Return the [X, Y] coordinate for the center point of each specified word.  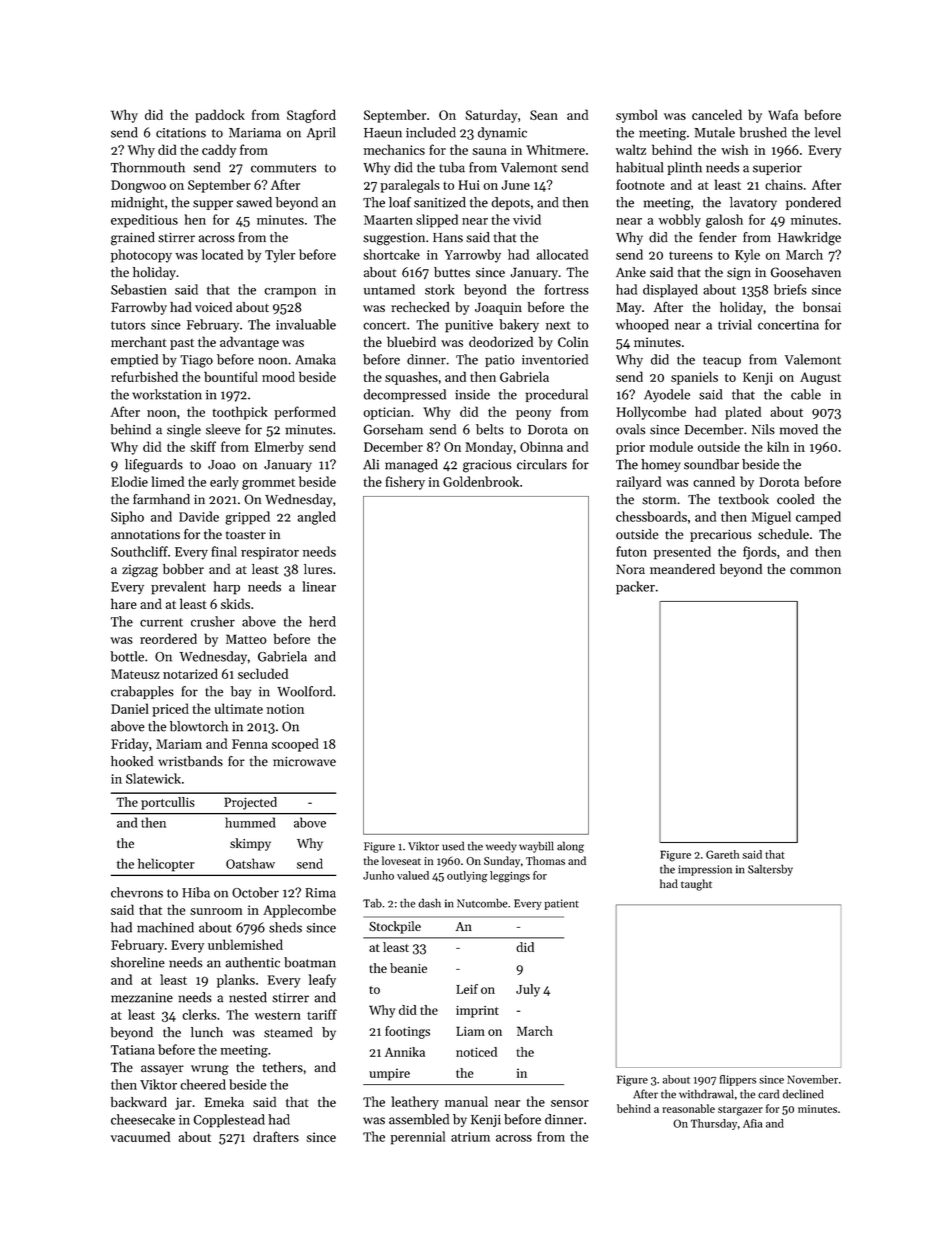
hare [124, 603]
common [815, 570]
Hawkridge [809, 239]
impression [705, 870]
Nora [630, 569]
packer [635, 588]
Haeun [383, 133]
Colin [573, 341]
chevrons [137, 892]
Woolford [304, 691]
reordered [168, 638]
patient [561, 904]
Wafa [783, 114]
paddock [220, 116]
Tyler [280, 256]
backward [139, 1102]
